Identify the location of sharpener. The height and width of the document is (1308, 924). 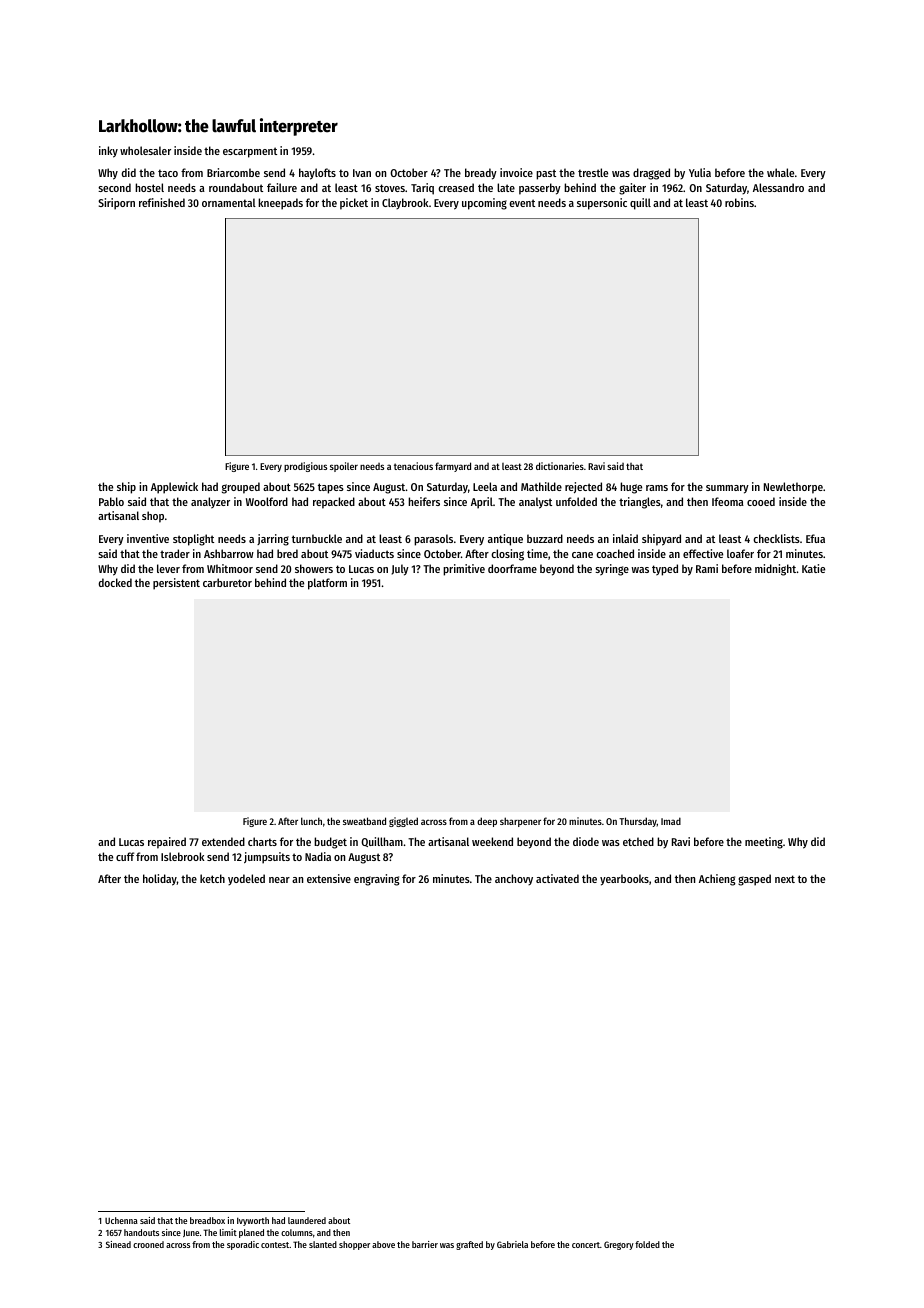
(520, 822).
